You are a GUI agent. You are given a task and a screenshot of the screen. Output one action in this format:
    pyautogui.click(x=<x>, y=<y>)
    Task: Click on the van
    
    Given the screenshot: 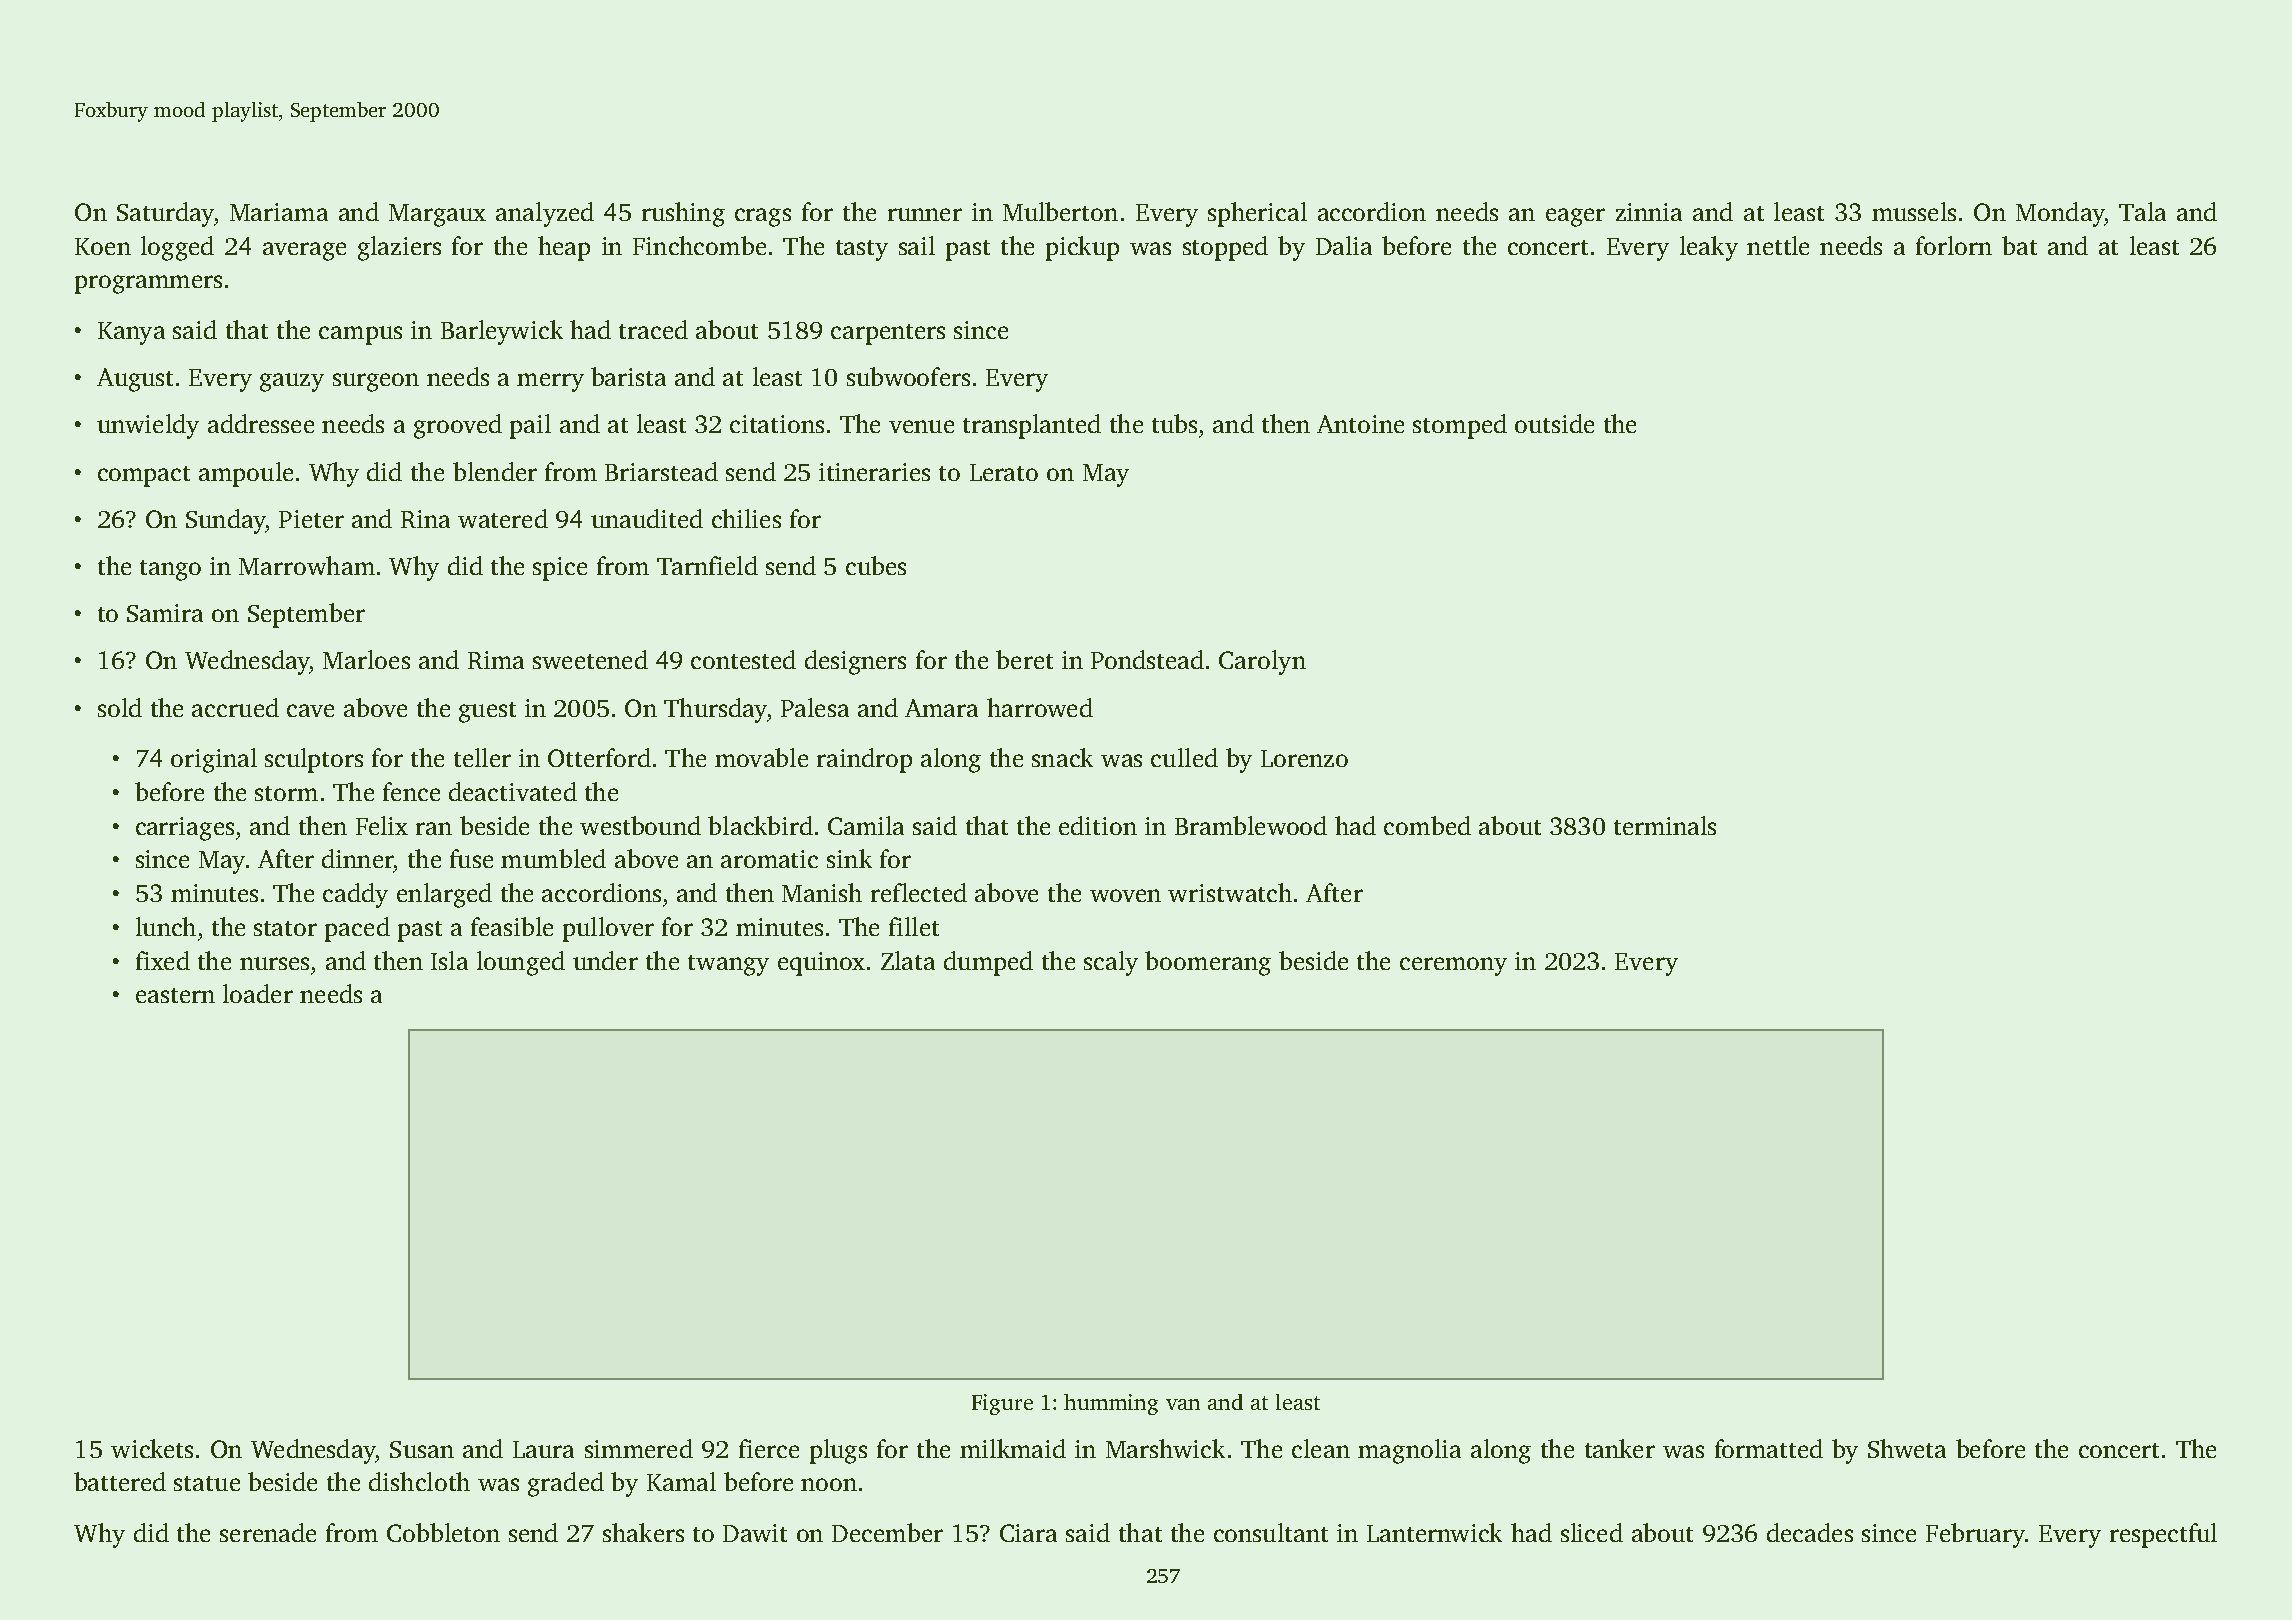 What is the action you would take?
    pyautogui.click(x=1183, y=1404)
